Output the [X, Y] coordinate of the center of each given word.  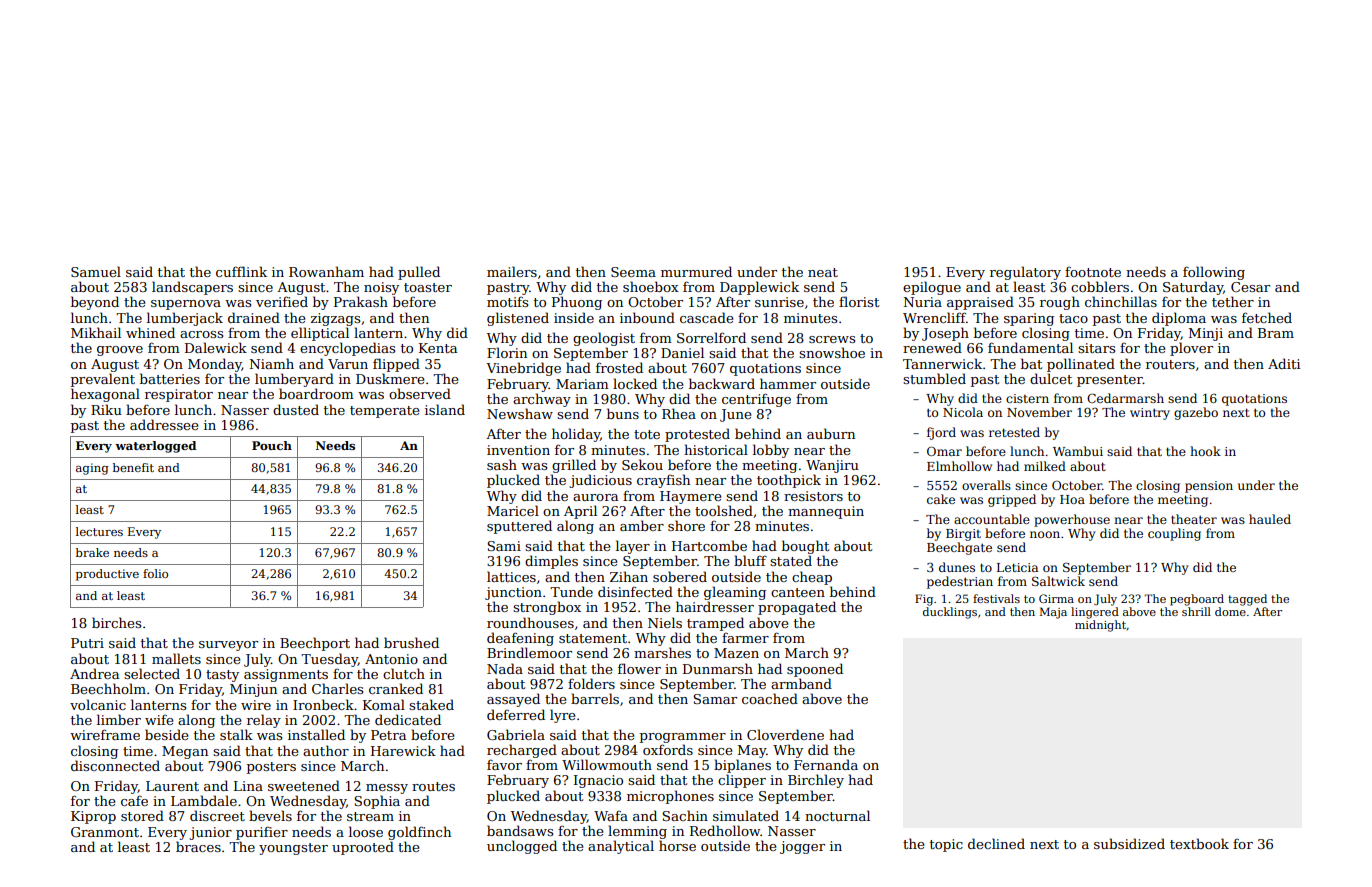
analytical [621, 847]
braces [198, 846]
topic [946, 845]
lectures [99, 531]
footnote [1093, 272]
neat [823, 272]
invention [518, 450]
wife [159, 720]
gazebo [1196, 413]
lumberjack [185, 319]
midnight [1100, 626]
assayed [513, 700]
